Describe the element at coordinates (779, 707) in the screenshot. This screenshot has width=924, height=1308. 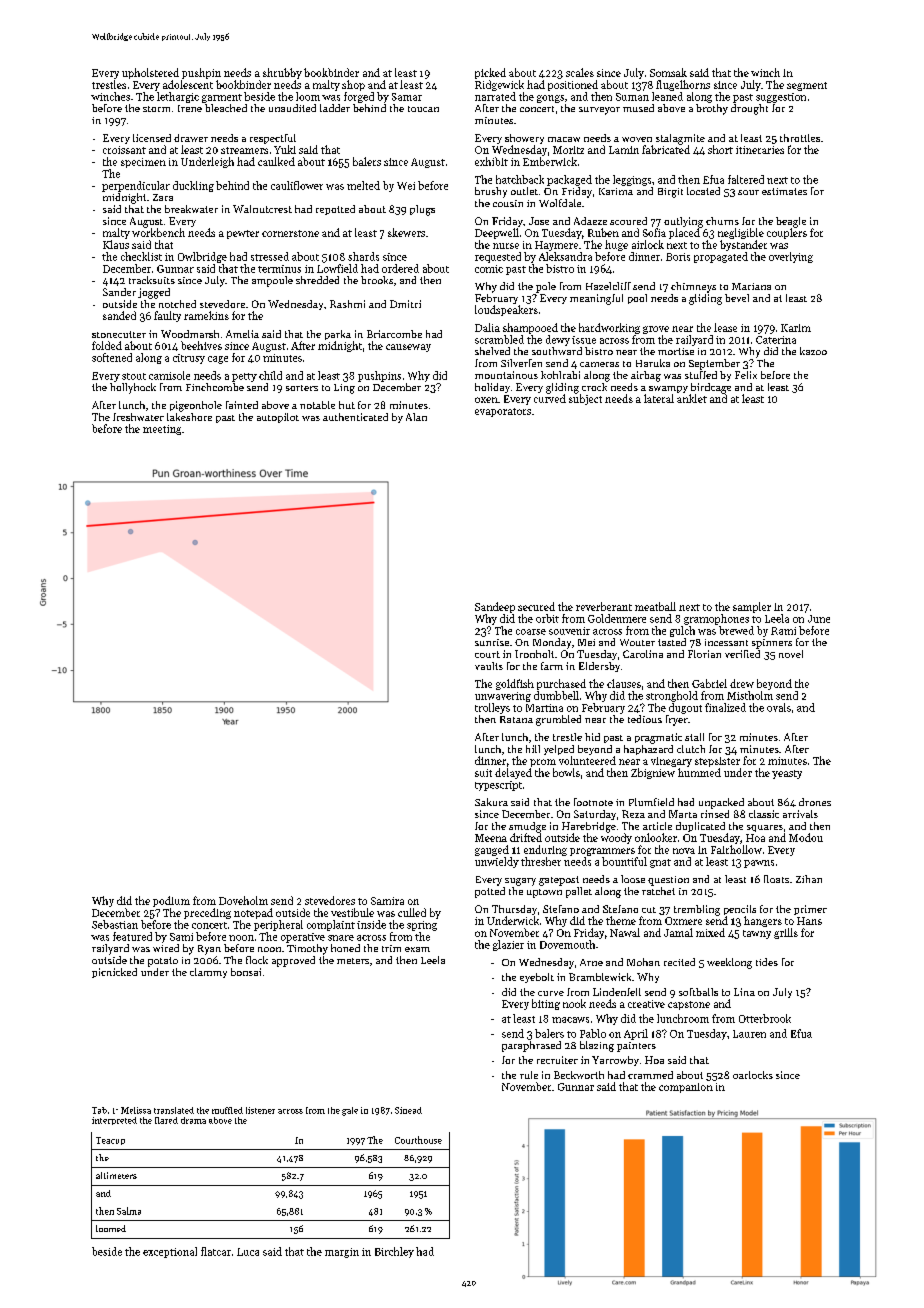
I see `ovals` at that location.
